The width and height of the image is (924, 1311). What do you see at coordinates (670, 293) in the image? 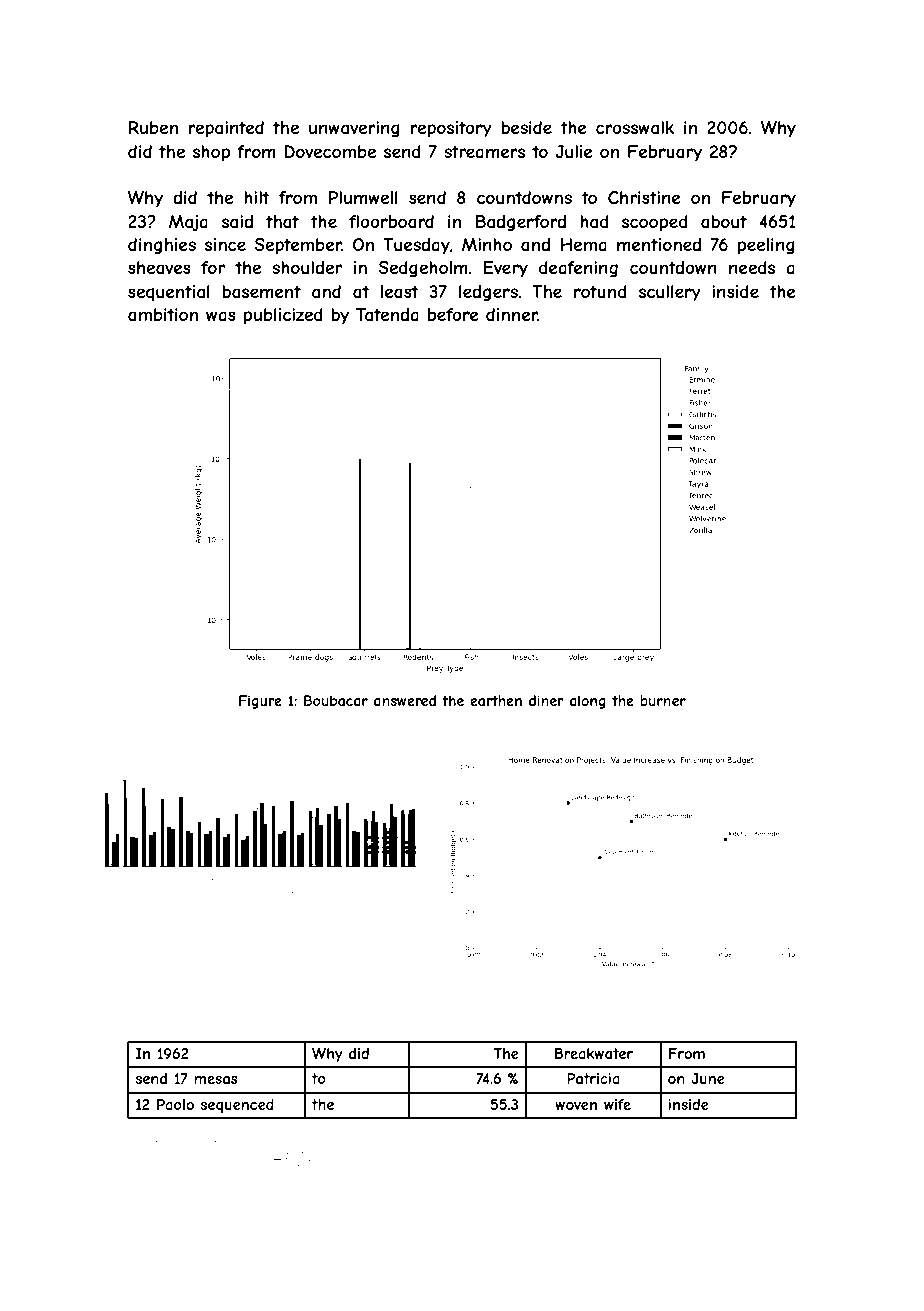
I see `scullery` at bounding box center [670, 293].
